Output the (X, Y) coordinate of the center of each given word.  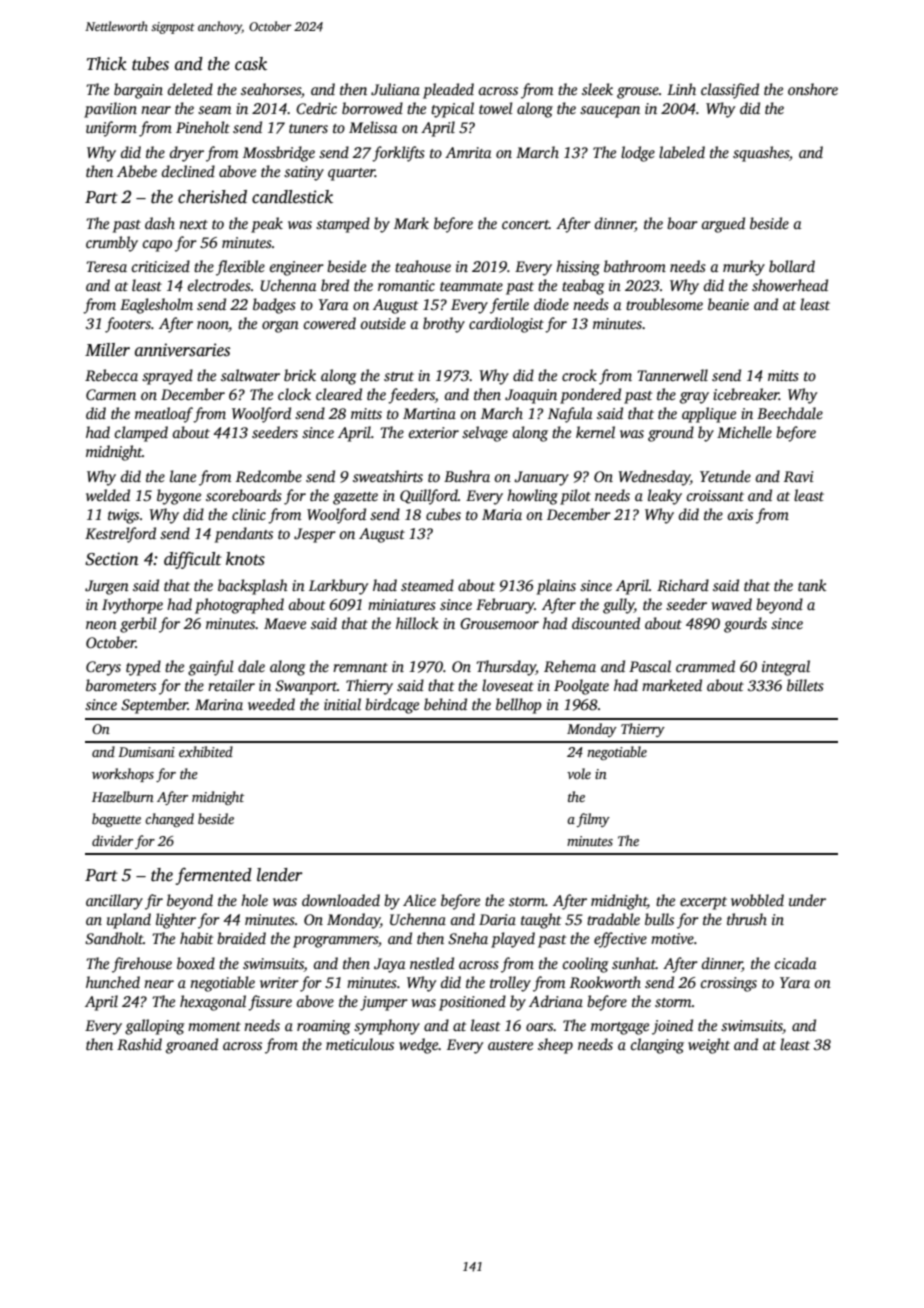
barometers (121, 685)
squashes (761, 154)
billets (805, 685)
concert (525, 224)
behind (445, 704)
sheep (555, 1046)
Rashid (139, 1044)
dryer (187, 154)
